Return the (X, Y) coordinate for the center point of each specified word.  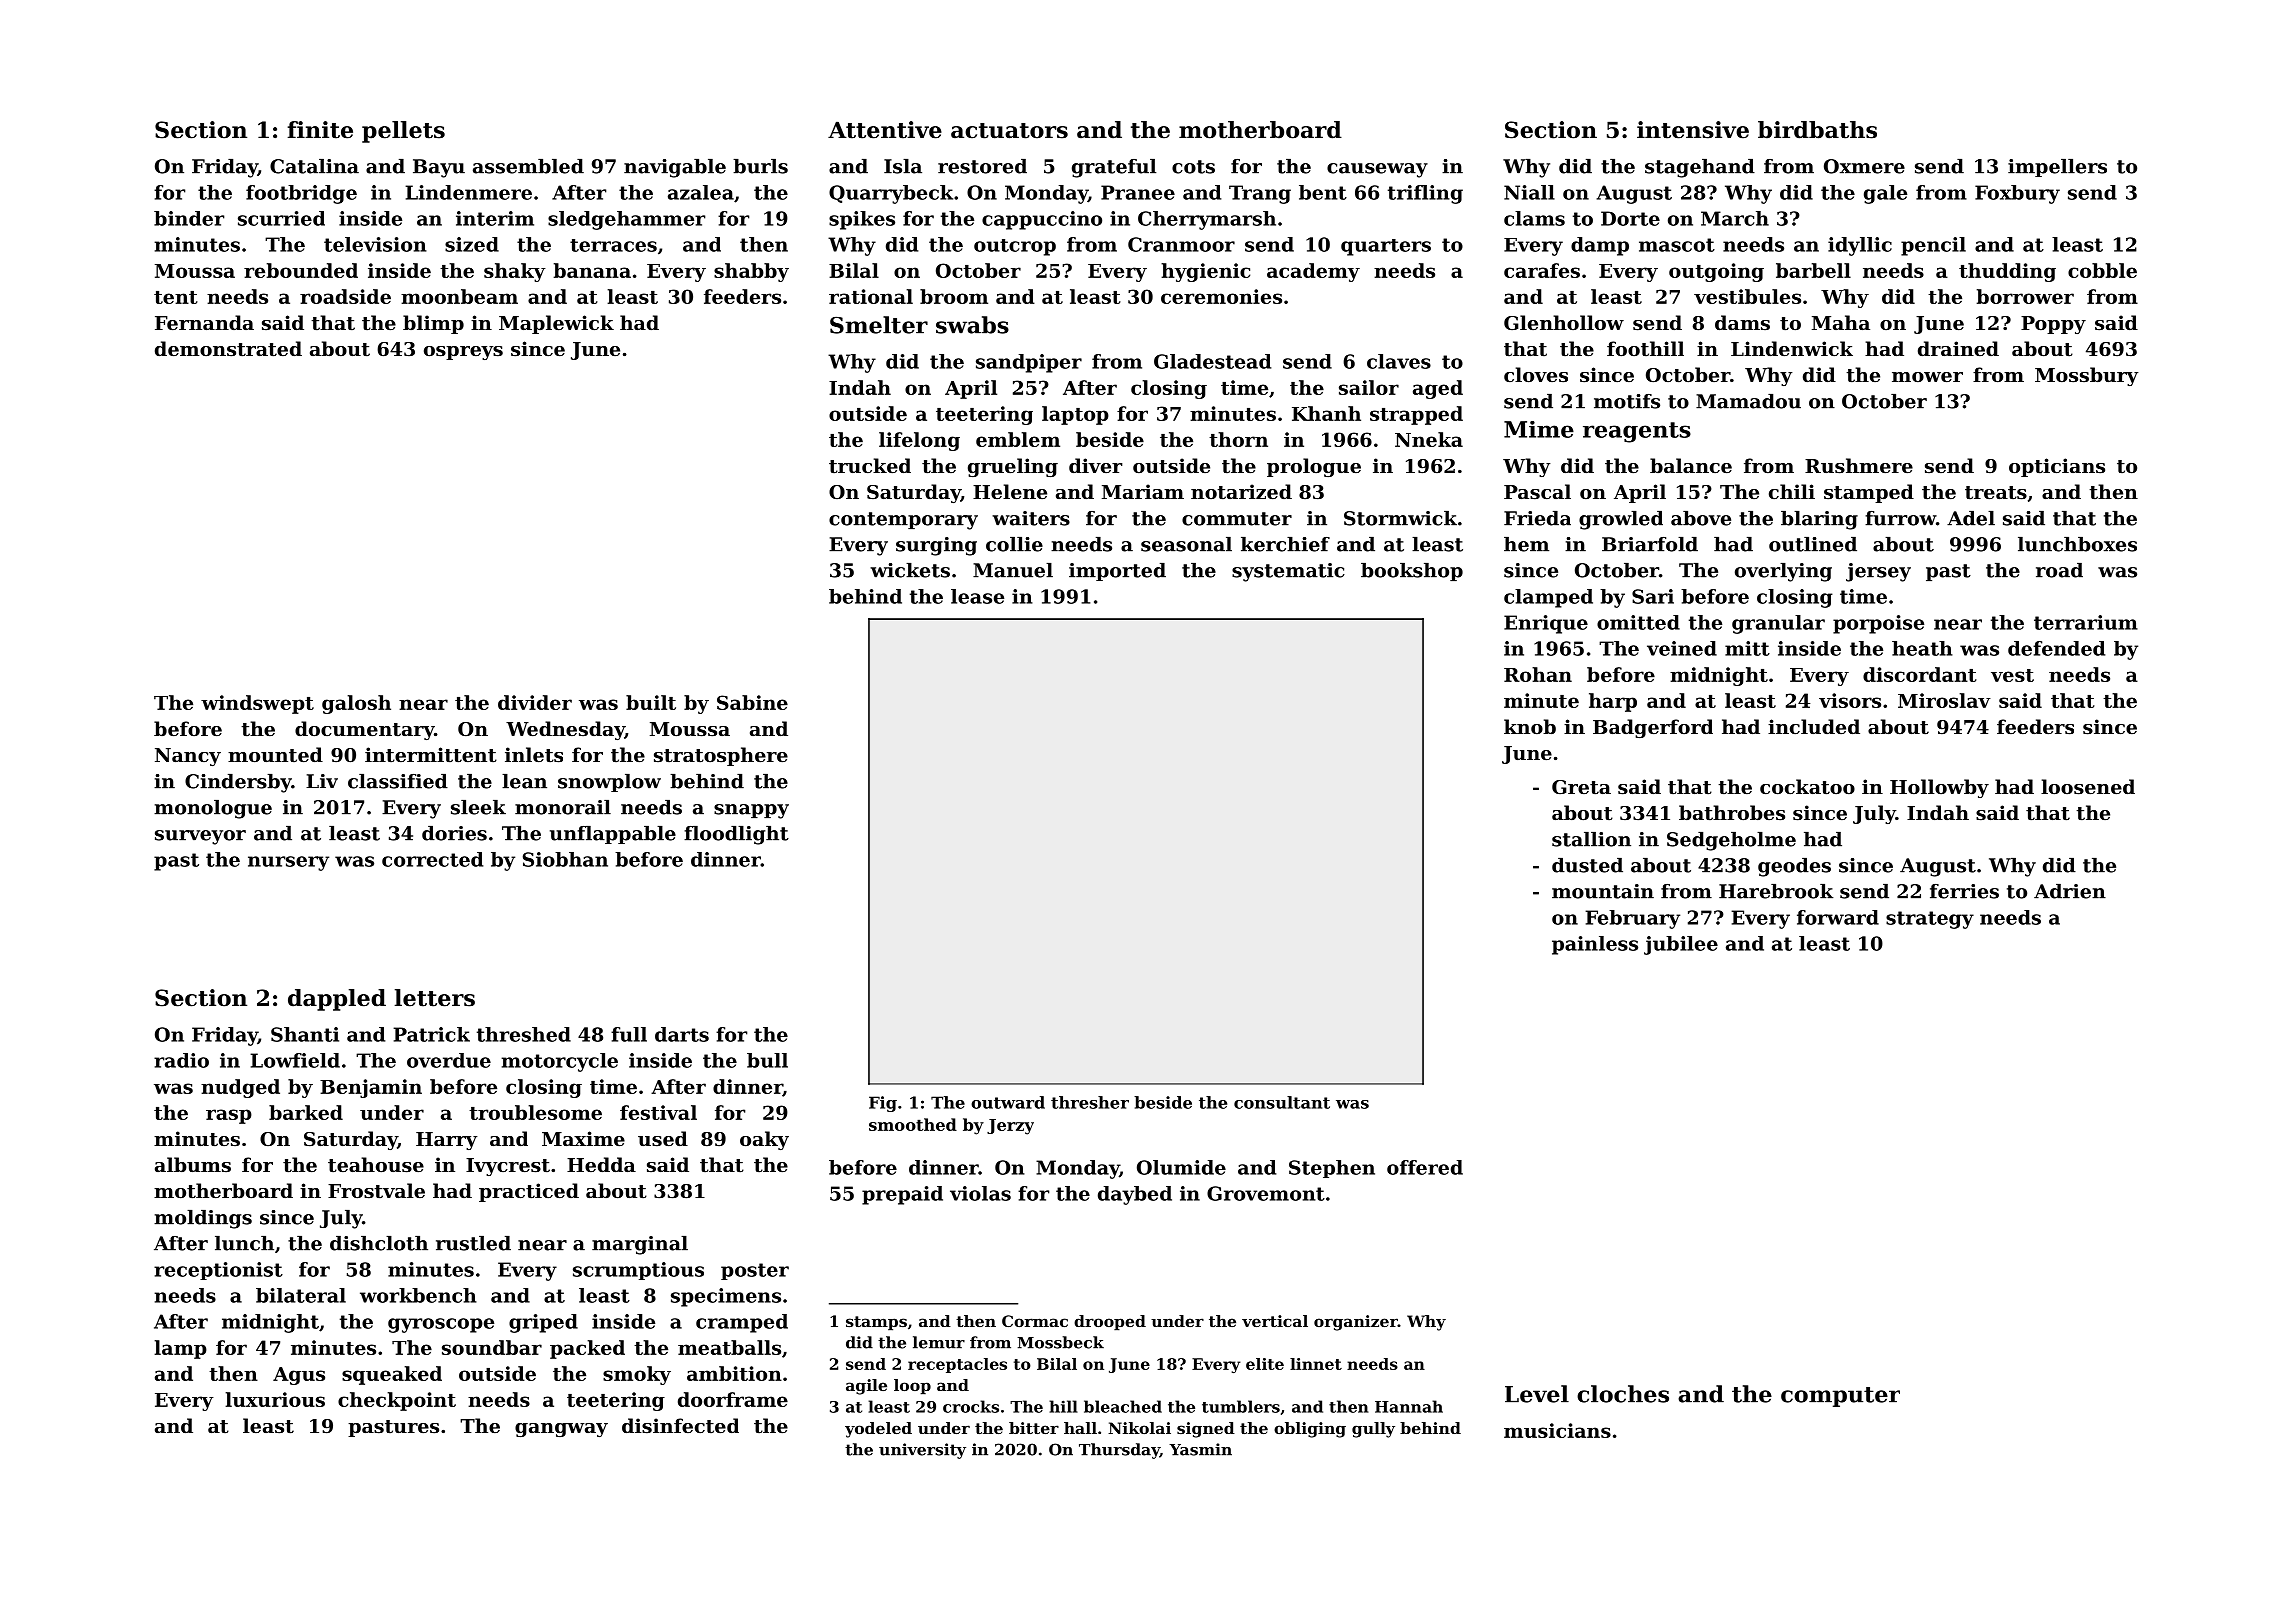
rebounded (301, 270)
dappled (337, 1000)
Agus (299, 1376)
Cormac (1035, 1321)
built (651, 702)
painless (1595, 945)
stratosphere (721, 756)
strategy (1930, 920)
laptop (1075, 415)
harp (1613, 702)
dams (1742, 322)
